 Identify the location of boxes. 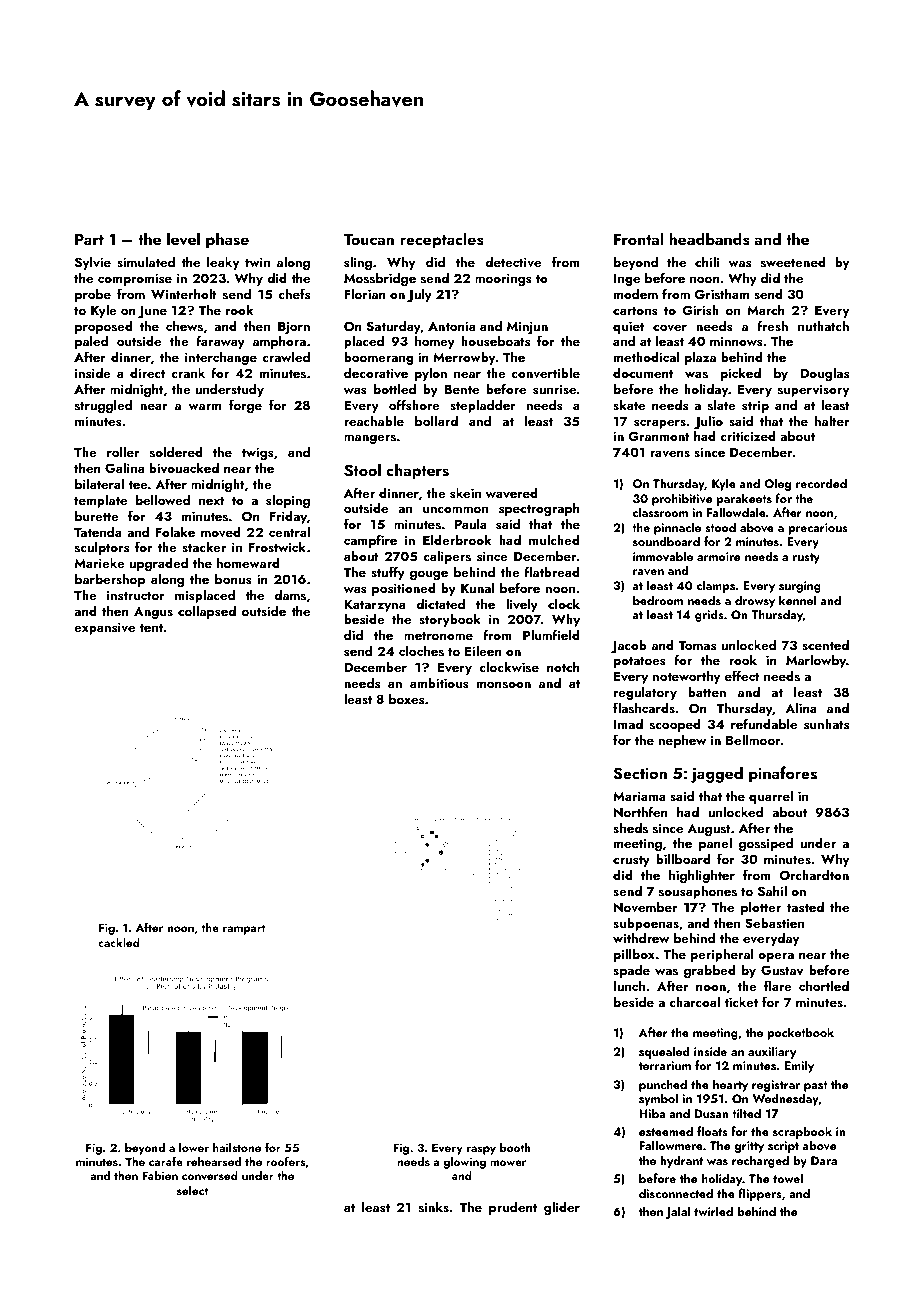
(406, 698).
